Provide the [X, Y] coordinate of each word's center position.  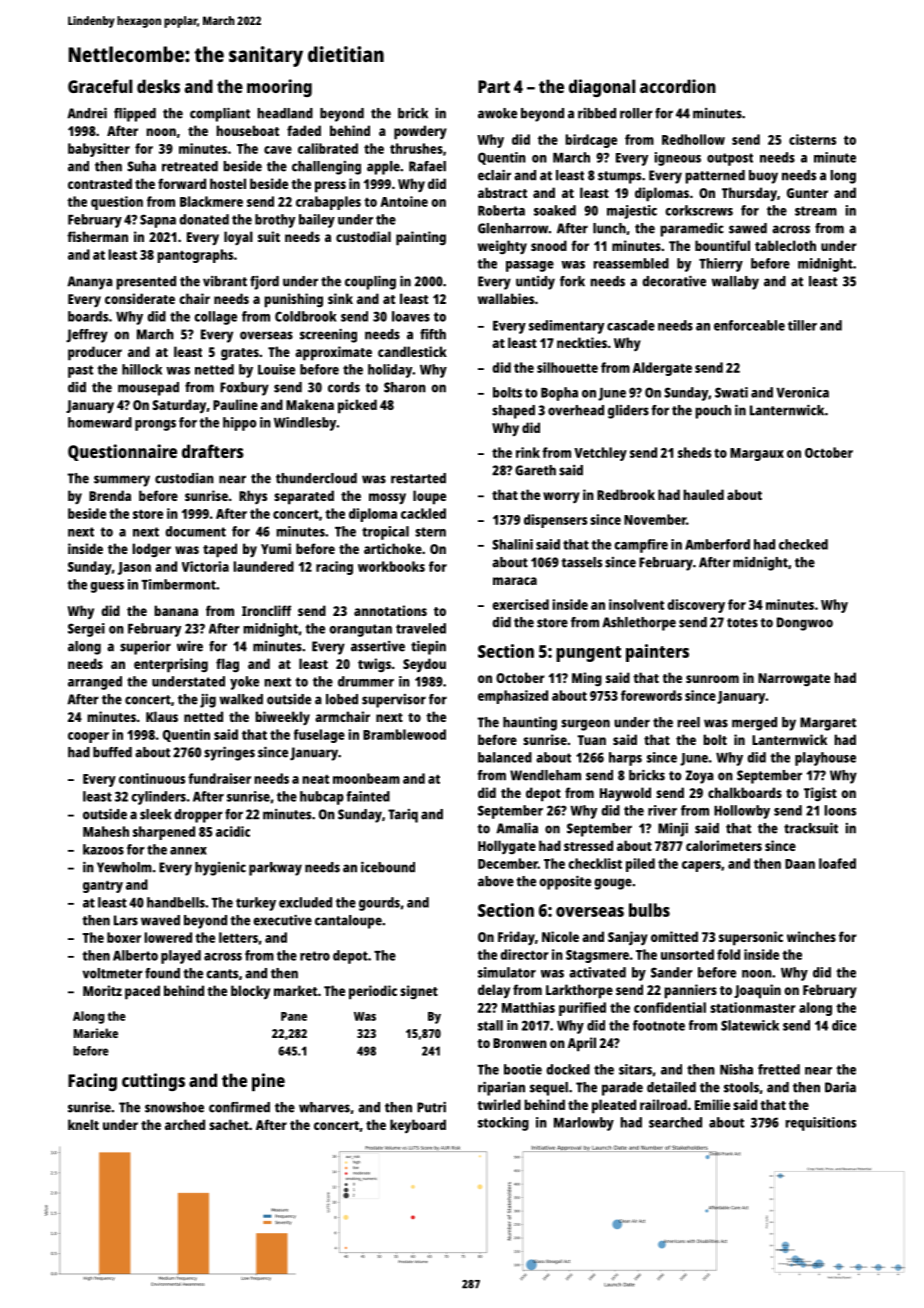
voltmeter [113, 973]
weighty [502, 247]
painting [421, 238]
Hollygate [507, 847]
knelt [83, 1124]
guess [107, 587]
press [330, 187]
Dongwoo [805, 624]
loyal [238, 238]
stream [816, 211]
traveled [421, 628]
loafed [837, 863]
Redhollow [693, 139]
